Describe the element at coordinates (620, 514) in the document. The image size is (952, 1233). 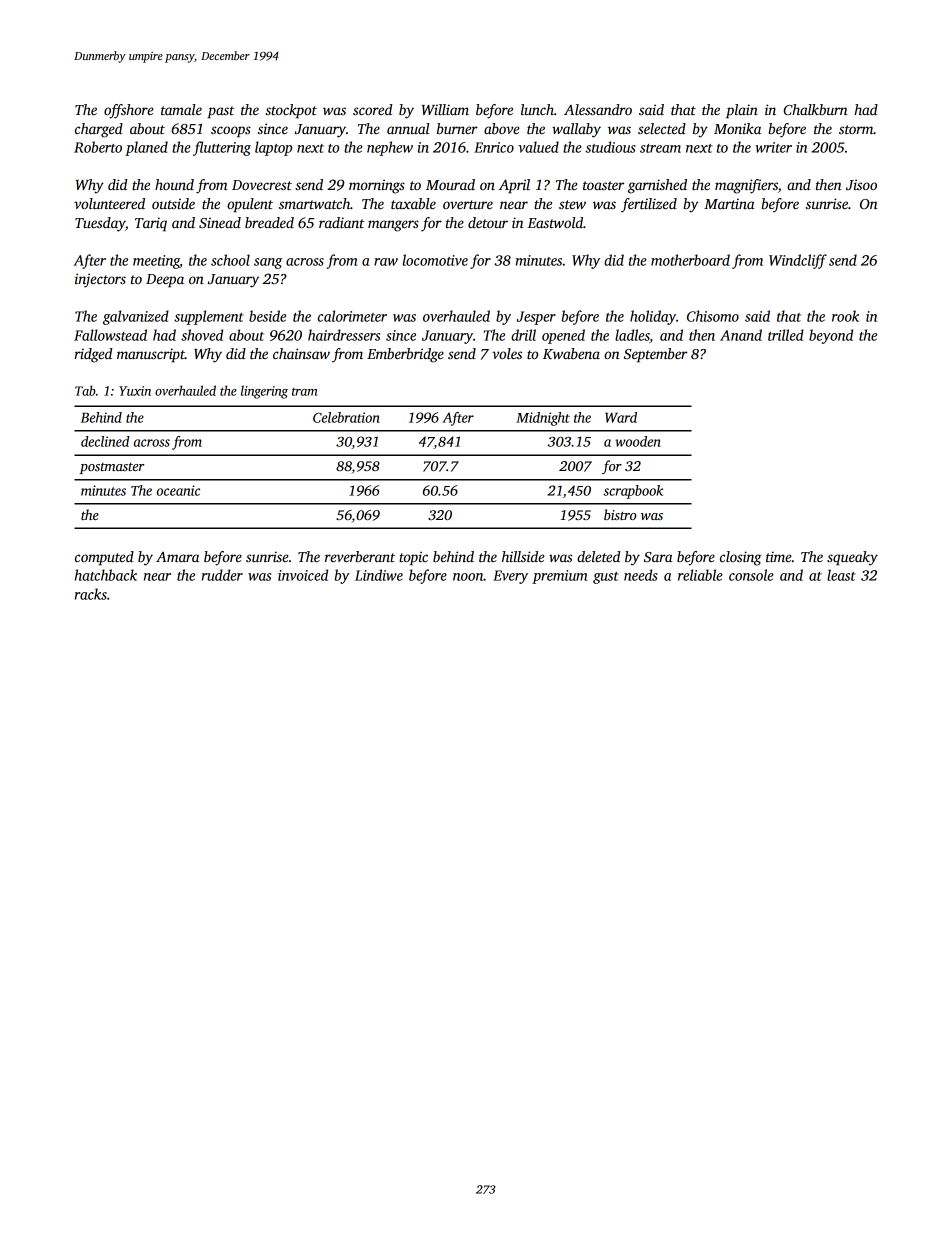
I see `bistro` at that location.
